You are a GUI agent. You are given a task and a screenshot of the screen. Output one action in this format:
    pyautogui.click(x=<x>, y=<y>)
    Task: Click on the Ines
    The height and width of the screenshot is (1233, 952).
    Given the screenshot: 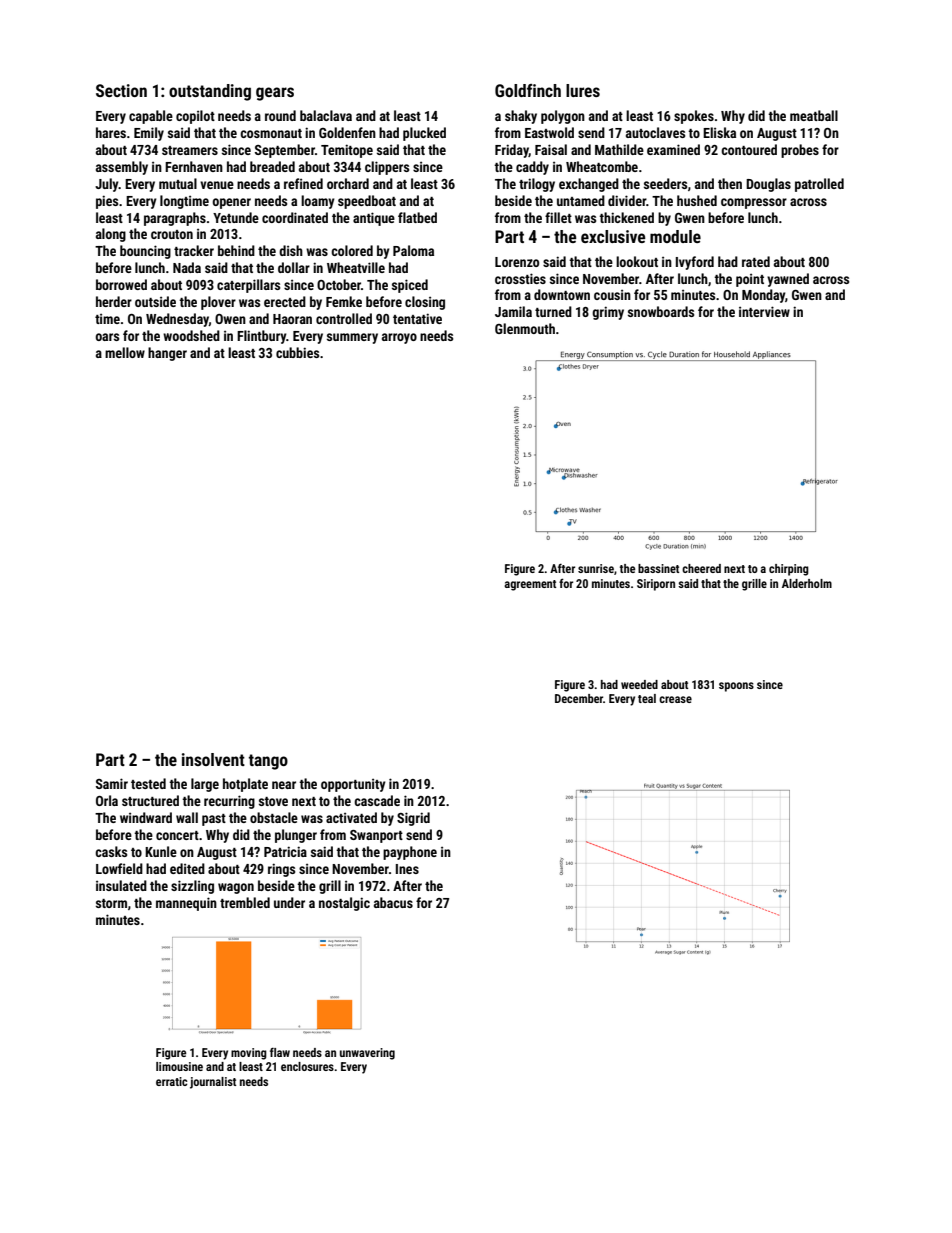 What is the action you would take?
    pyautogui.click(x=407, y=869)
